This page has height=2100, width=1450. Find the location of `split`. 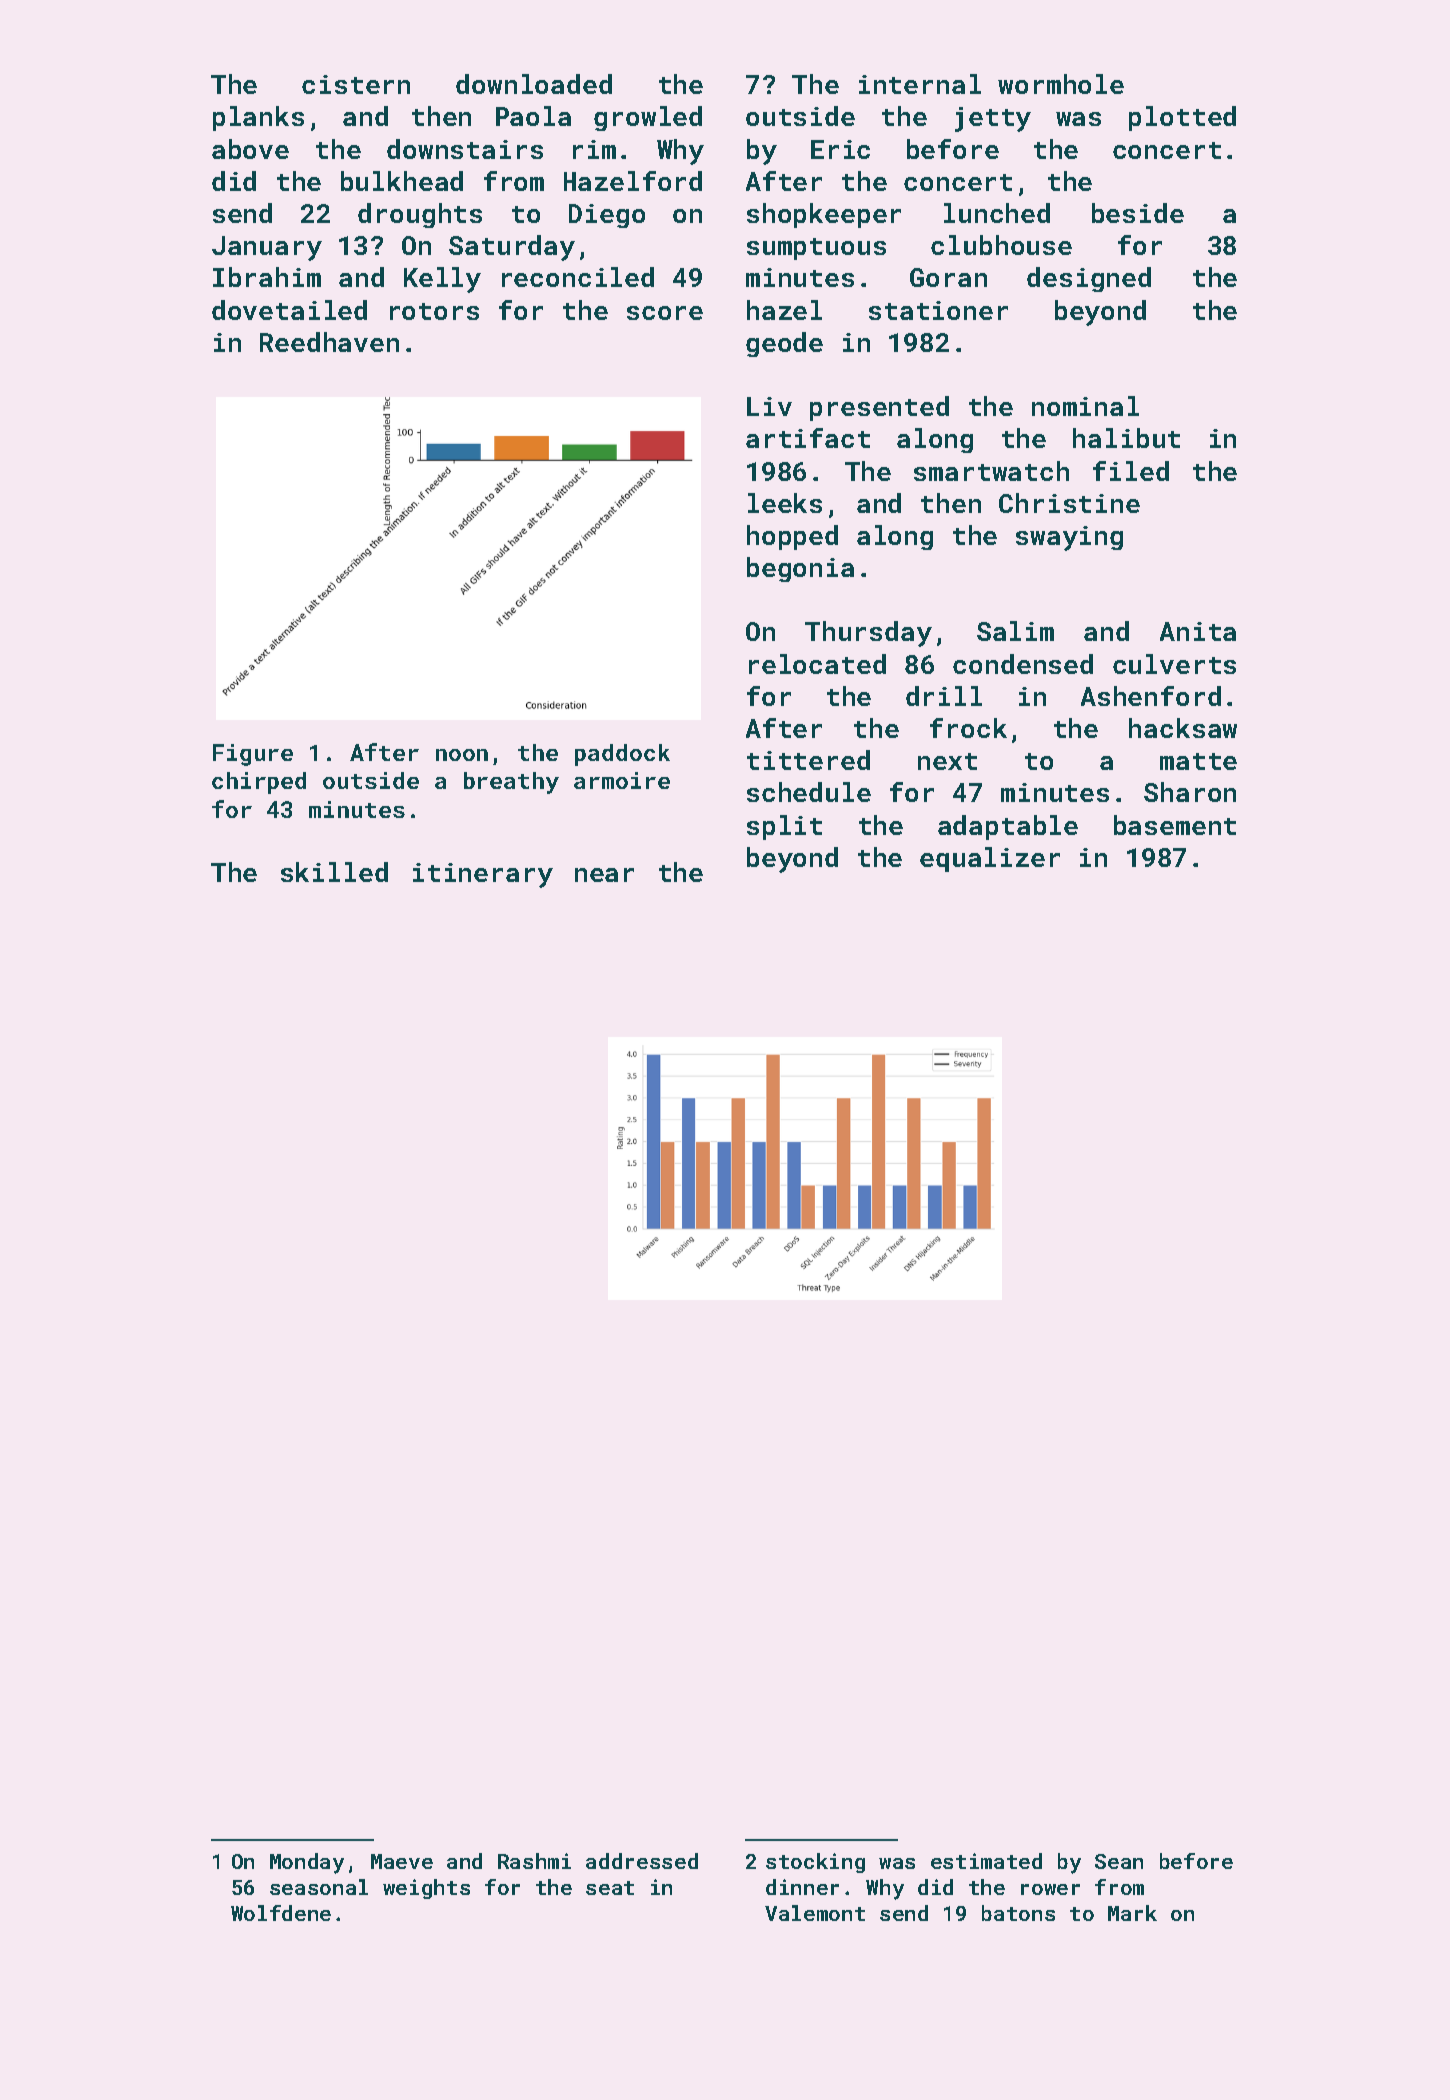

split is located at coordinates (784, 827).
